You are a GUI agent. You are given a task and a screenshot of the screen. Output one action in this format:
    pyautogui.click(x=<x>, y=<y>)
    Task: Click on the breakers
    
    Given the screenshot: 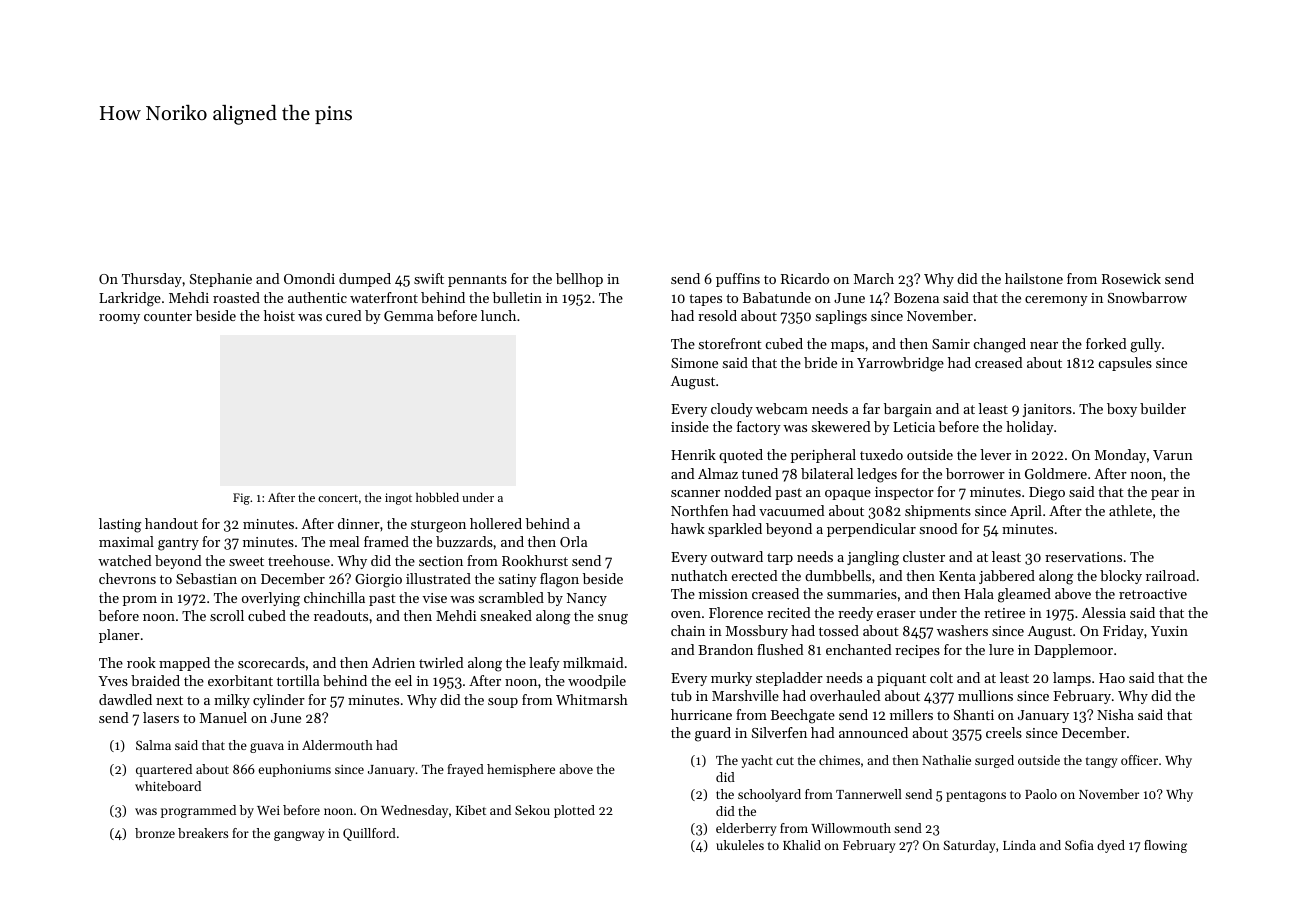 What is the action you would take?
    pyautogui.click(x=203, y=833)
